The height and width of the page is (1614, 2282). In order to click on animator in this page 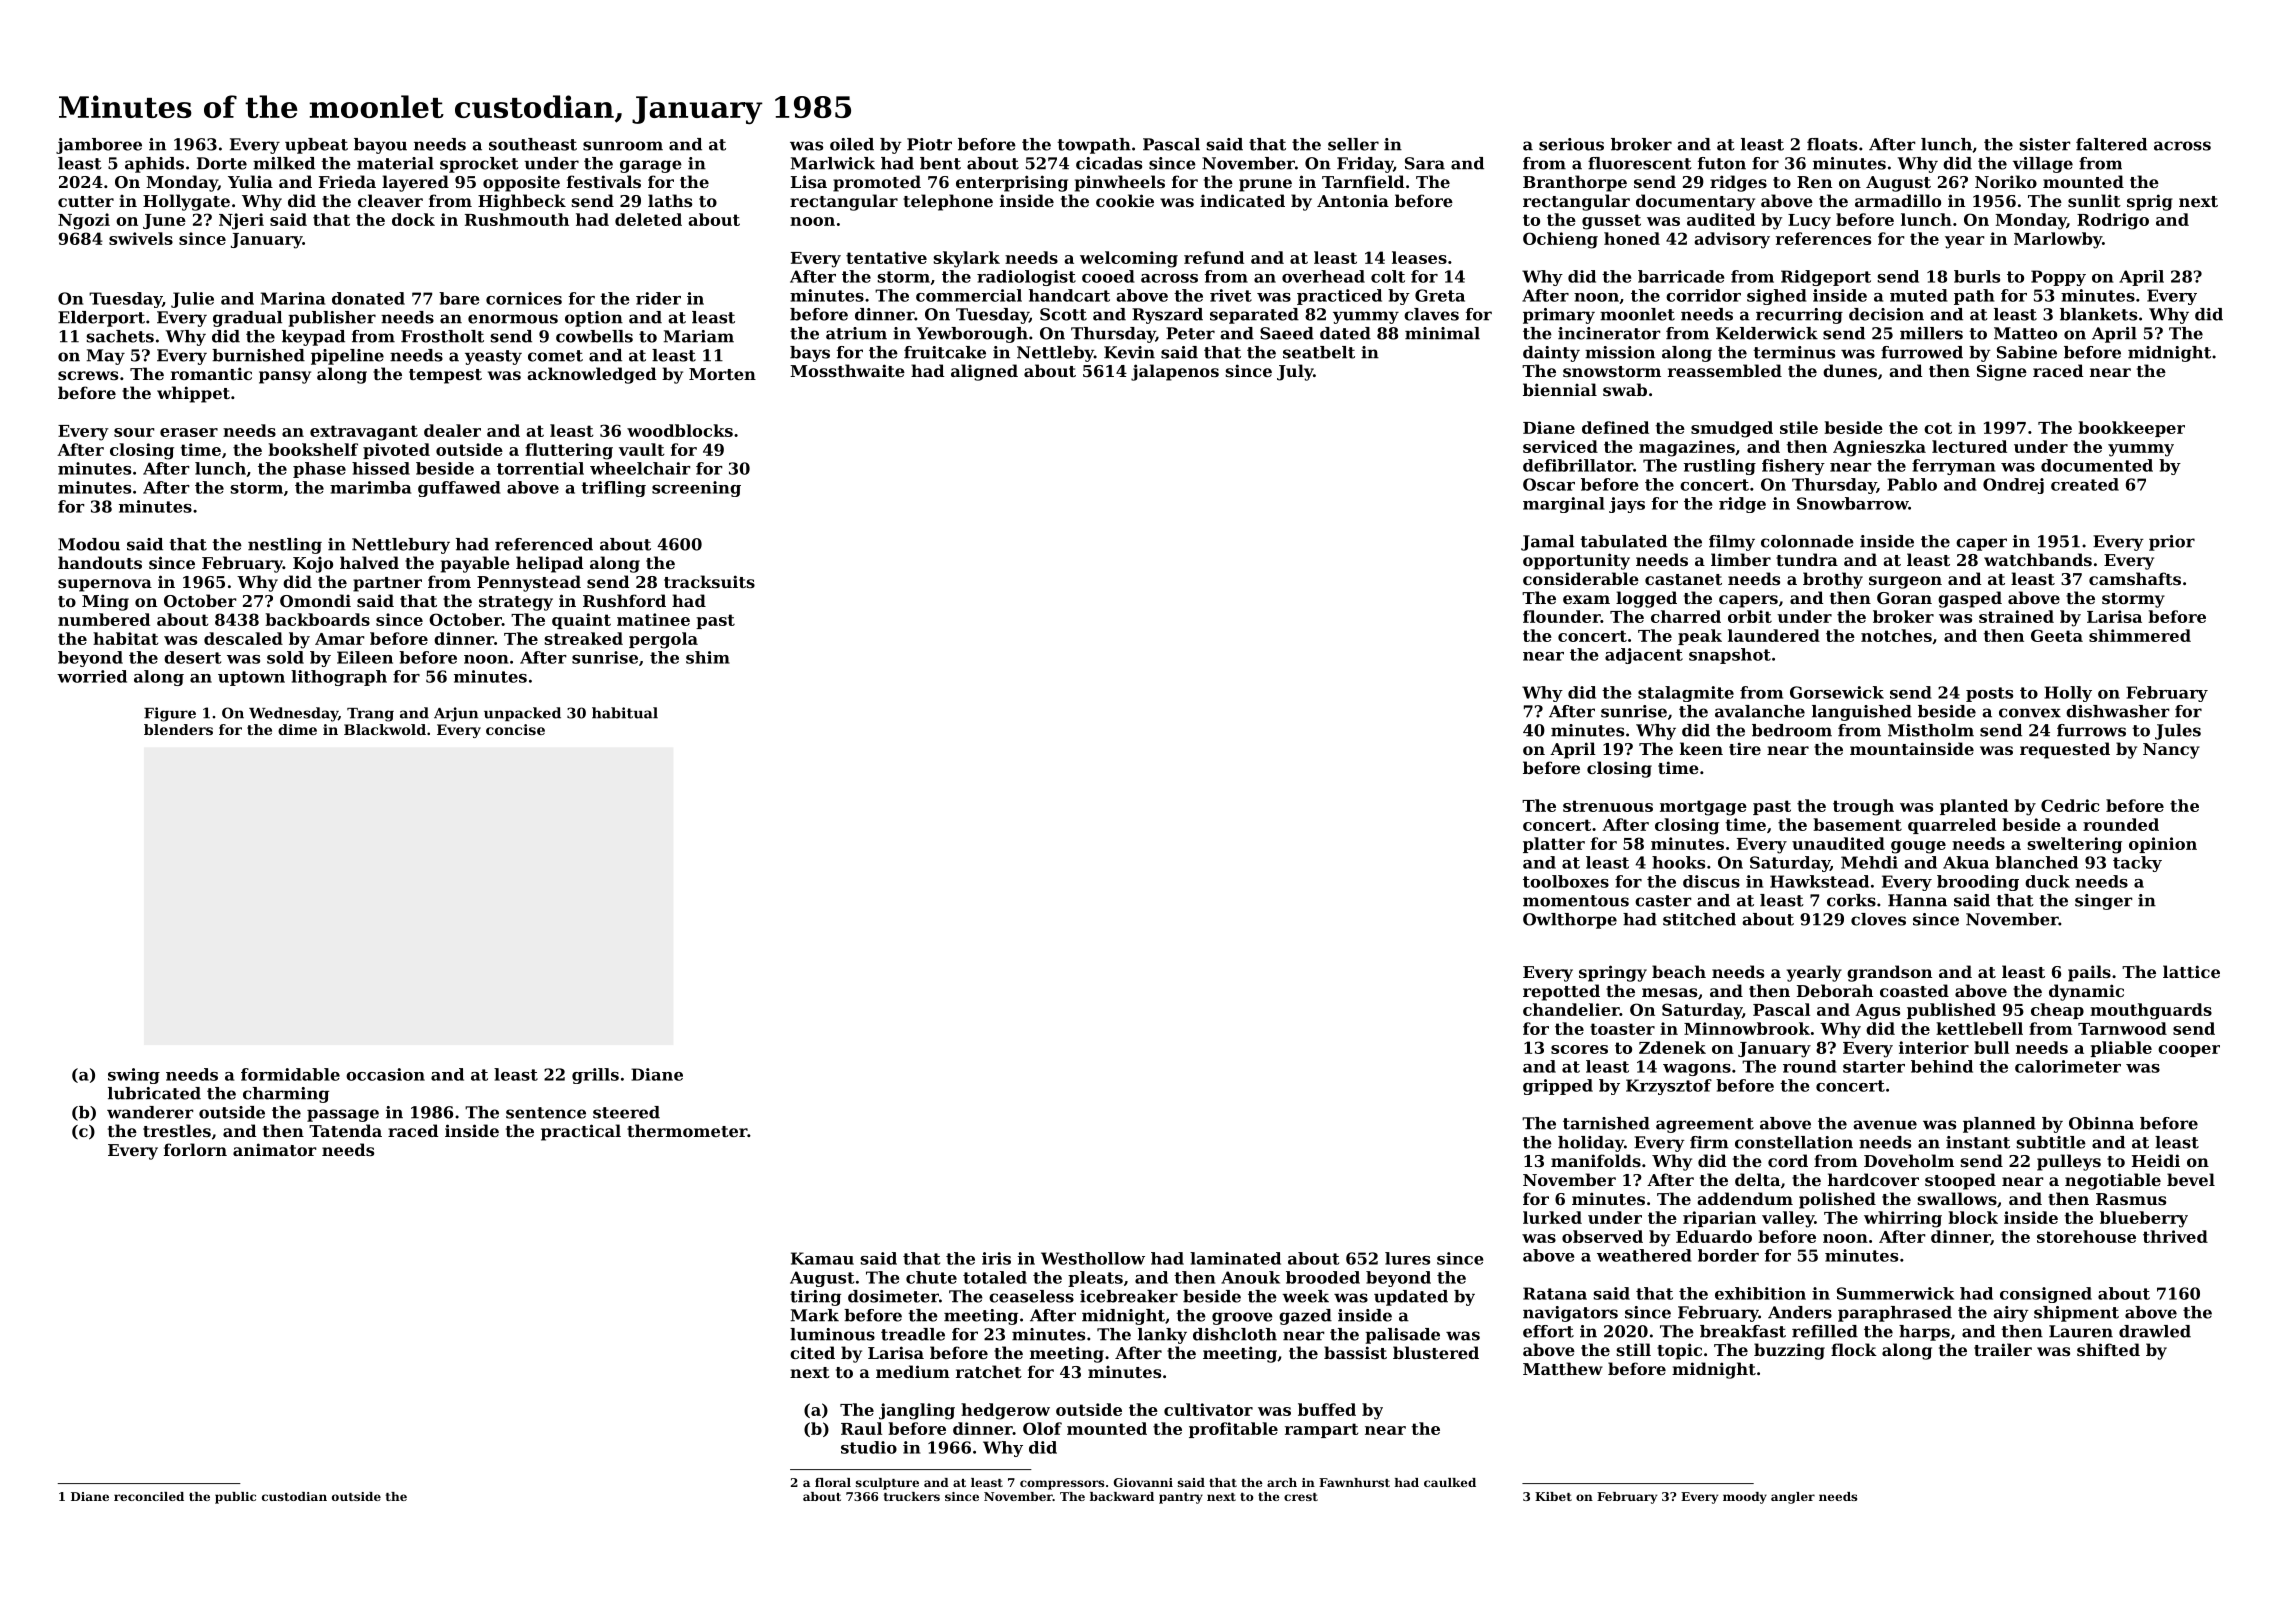, I will do `click(275, 1149)`.
